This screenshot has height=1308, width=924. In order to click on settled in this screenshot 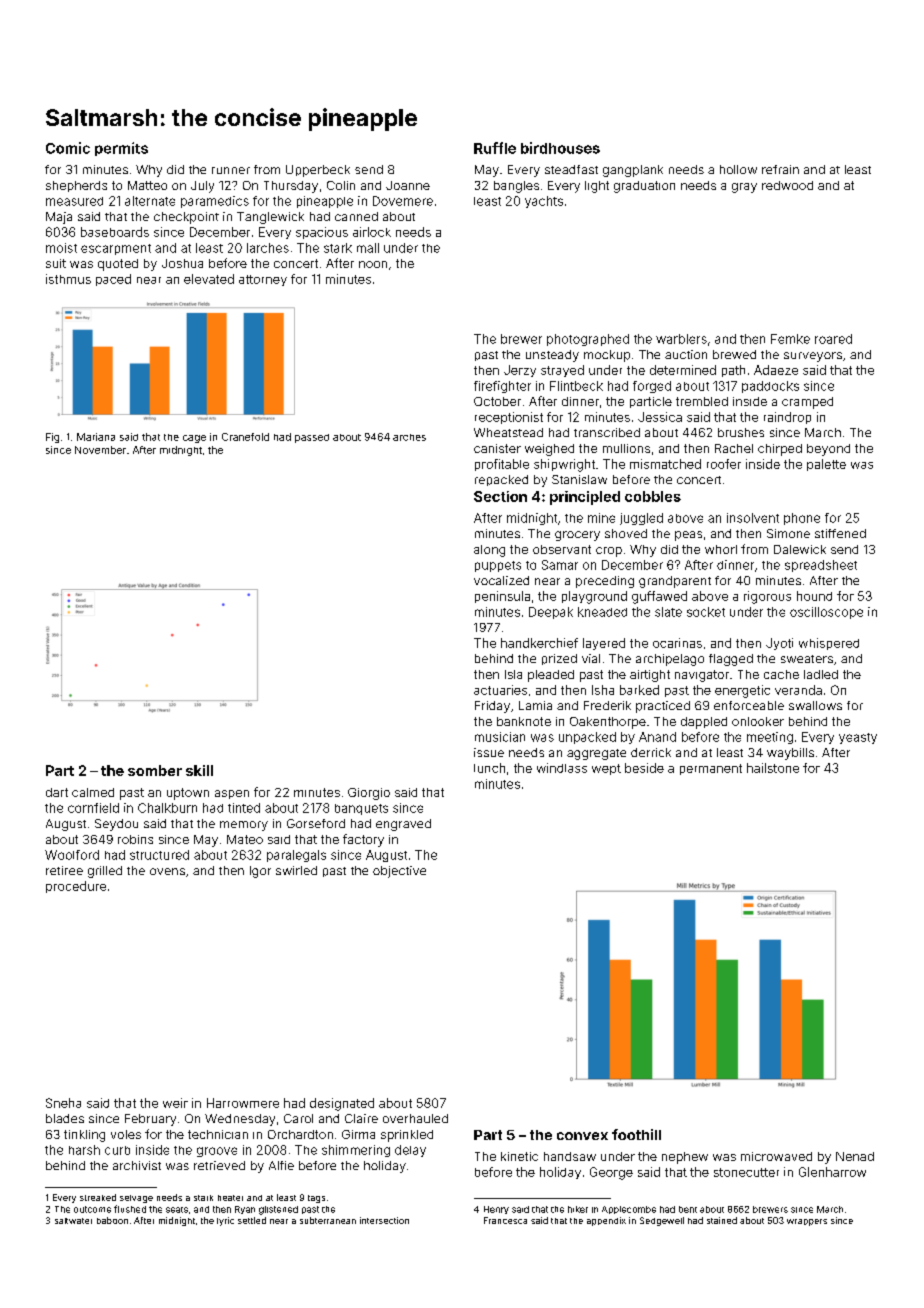, I will do `click(252, 1220)`.
